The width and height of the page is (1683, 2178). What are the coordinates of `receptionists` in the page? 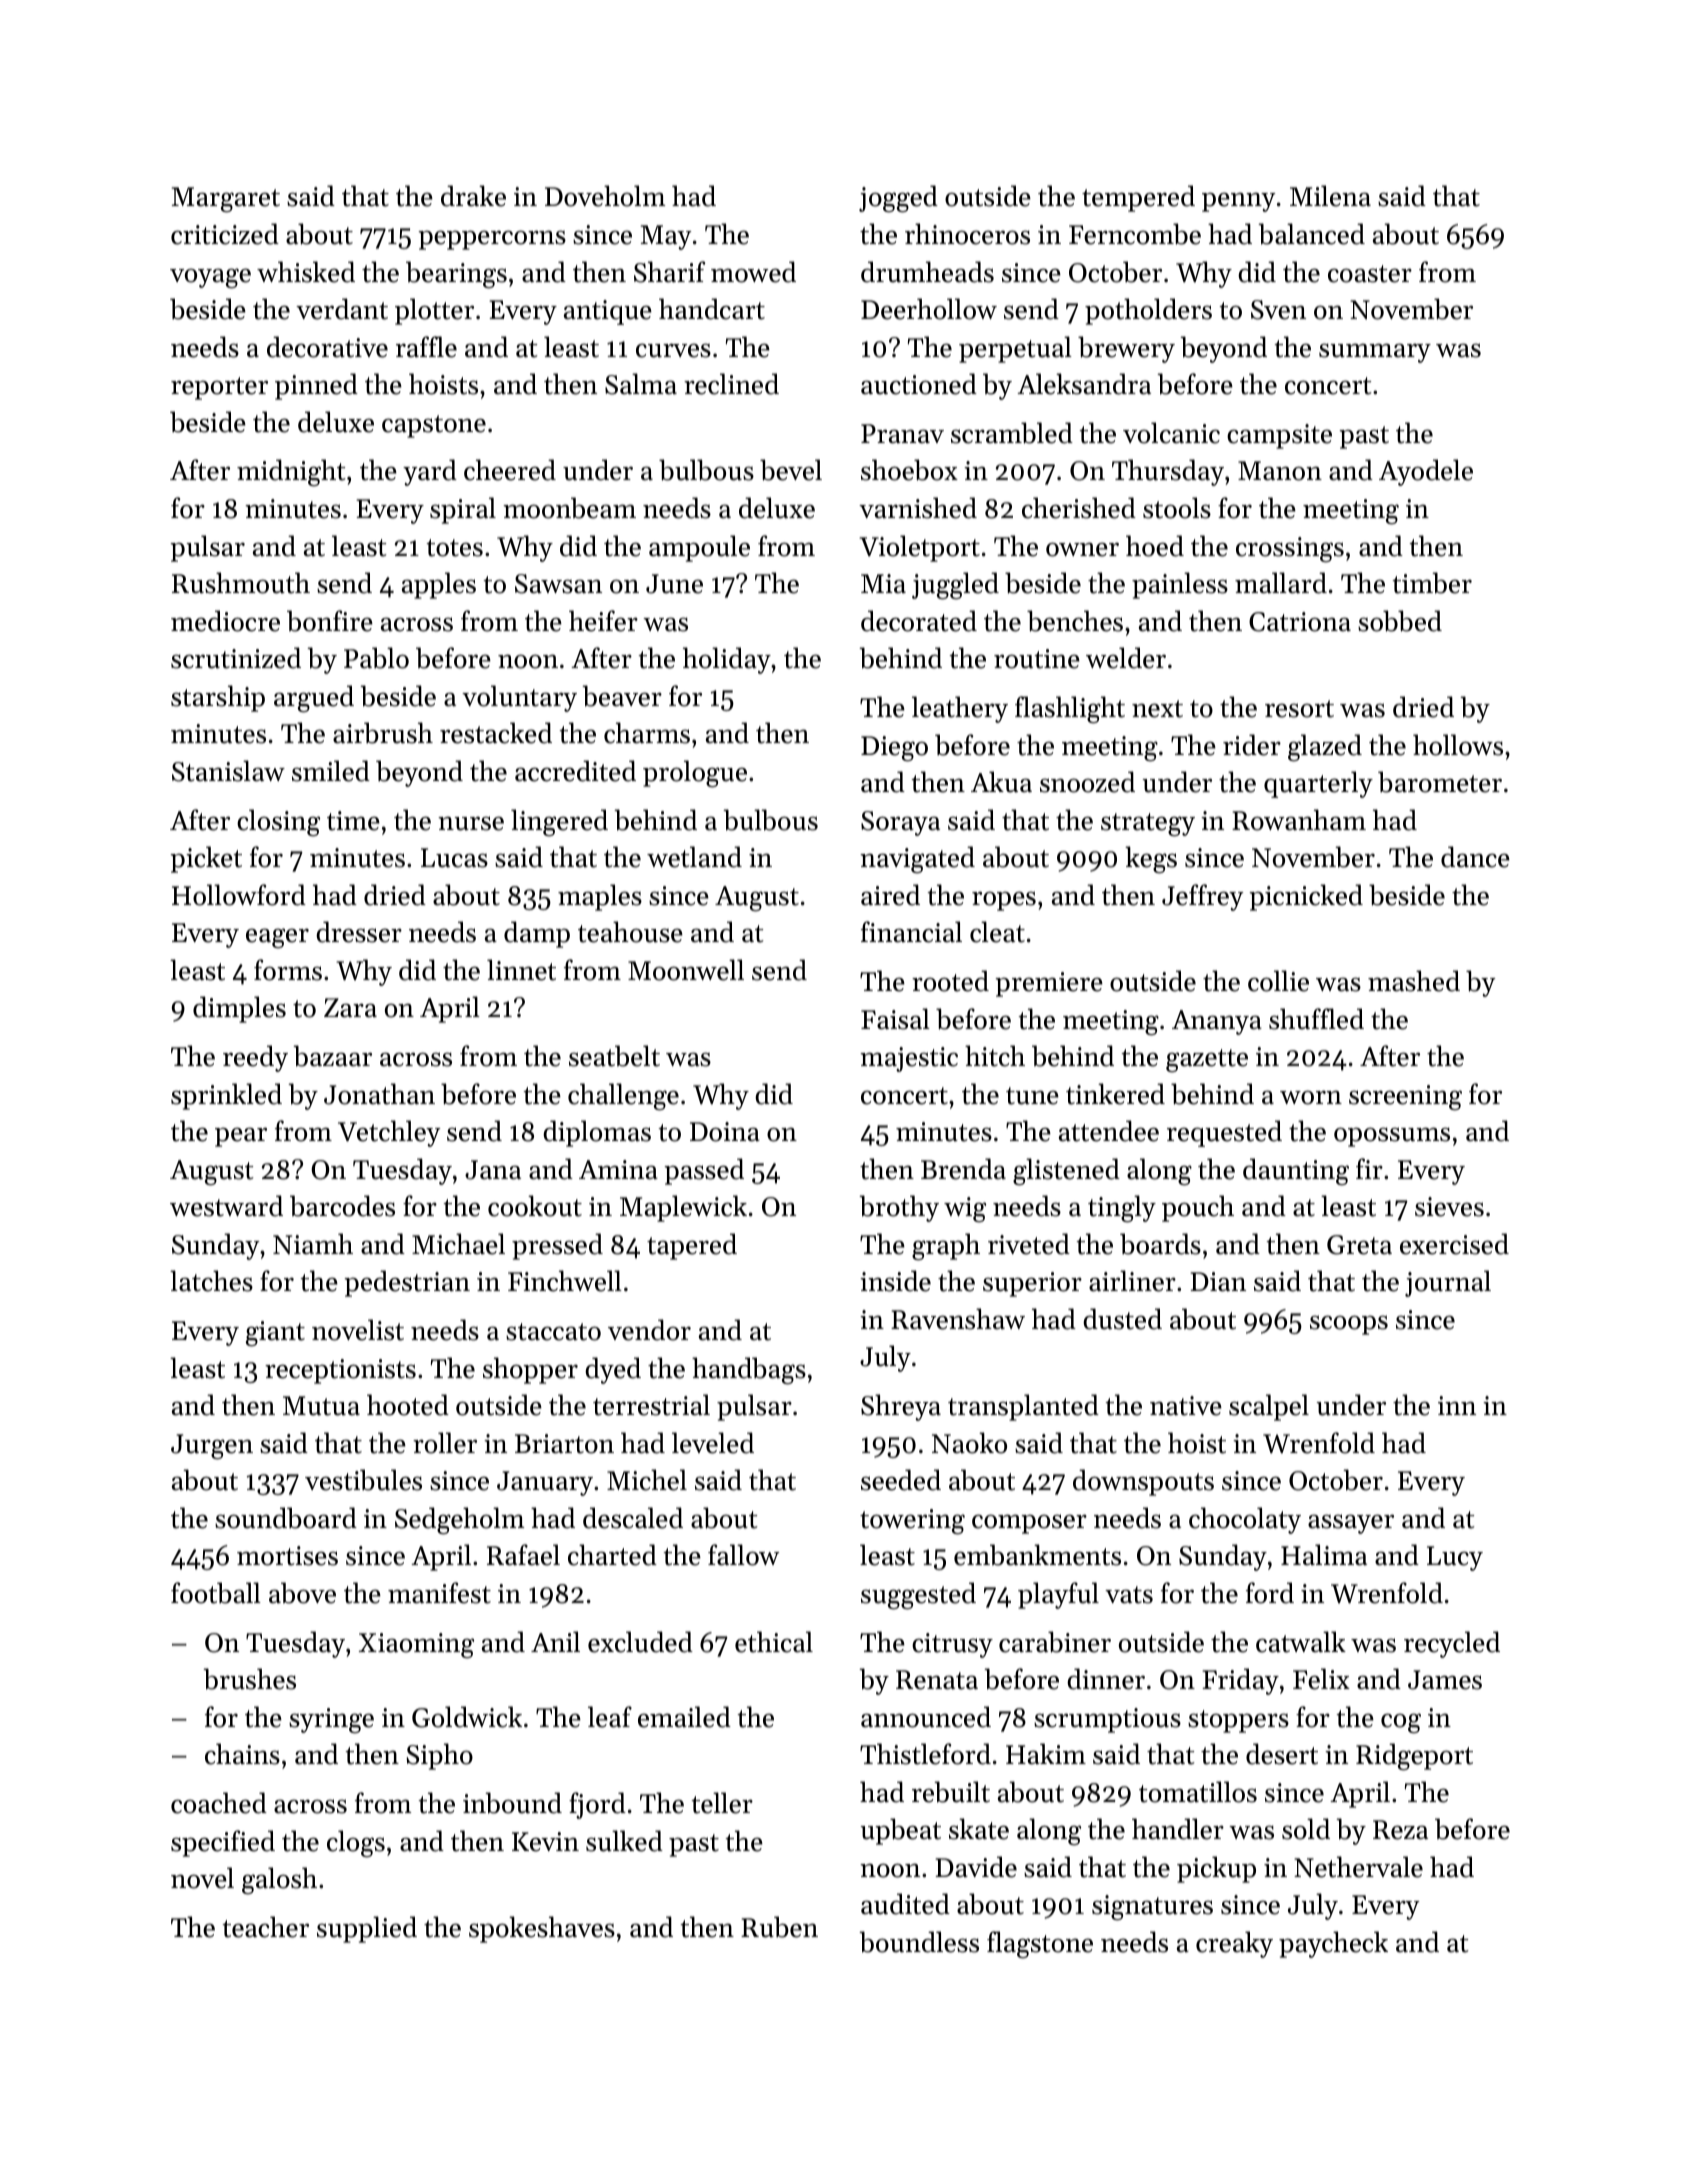 It's located at (340, 1371).
